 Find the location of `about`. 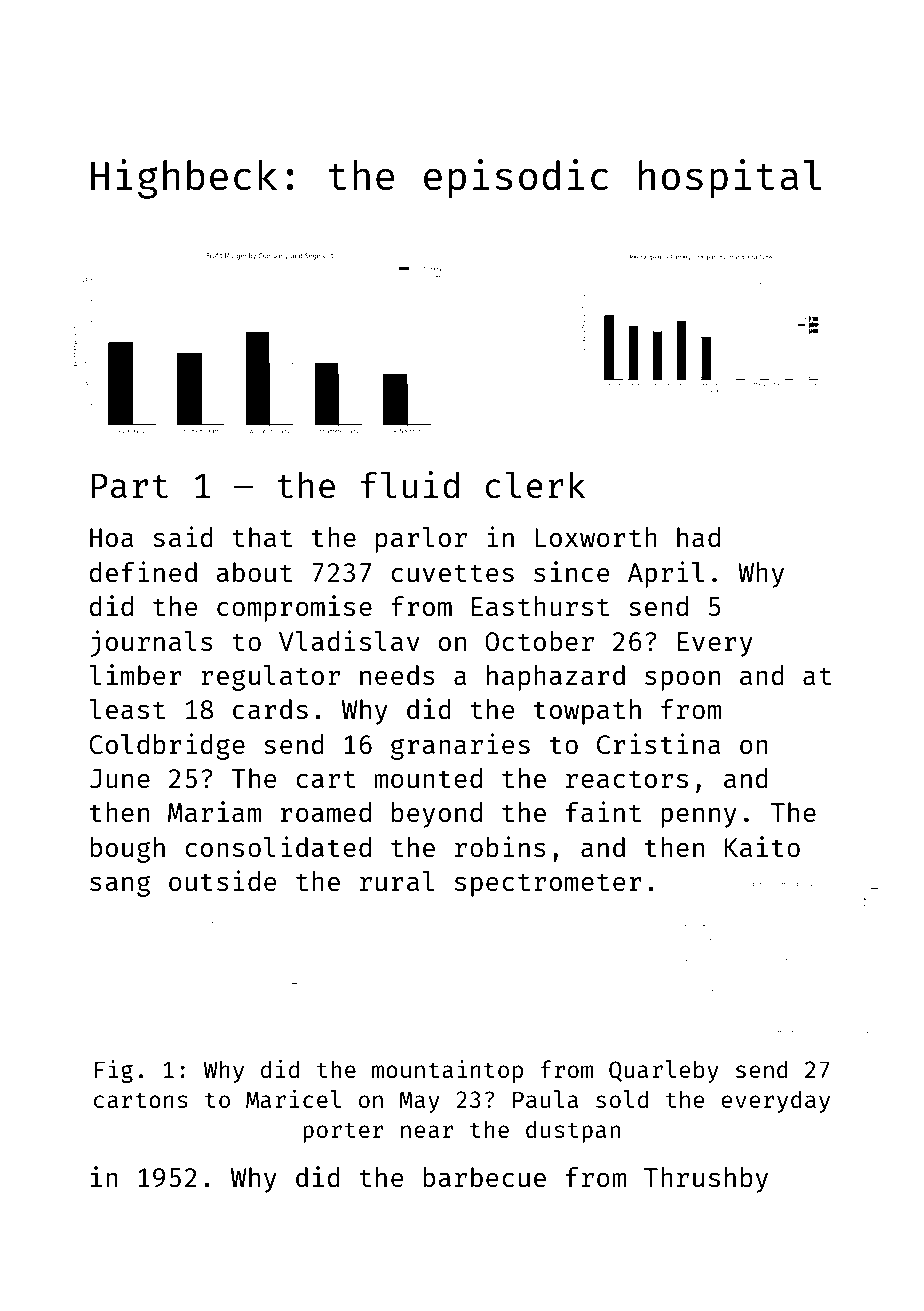

about is located at coordinates (254, 572).
